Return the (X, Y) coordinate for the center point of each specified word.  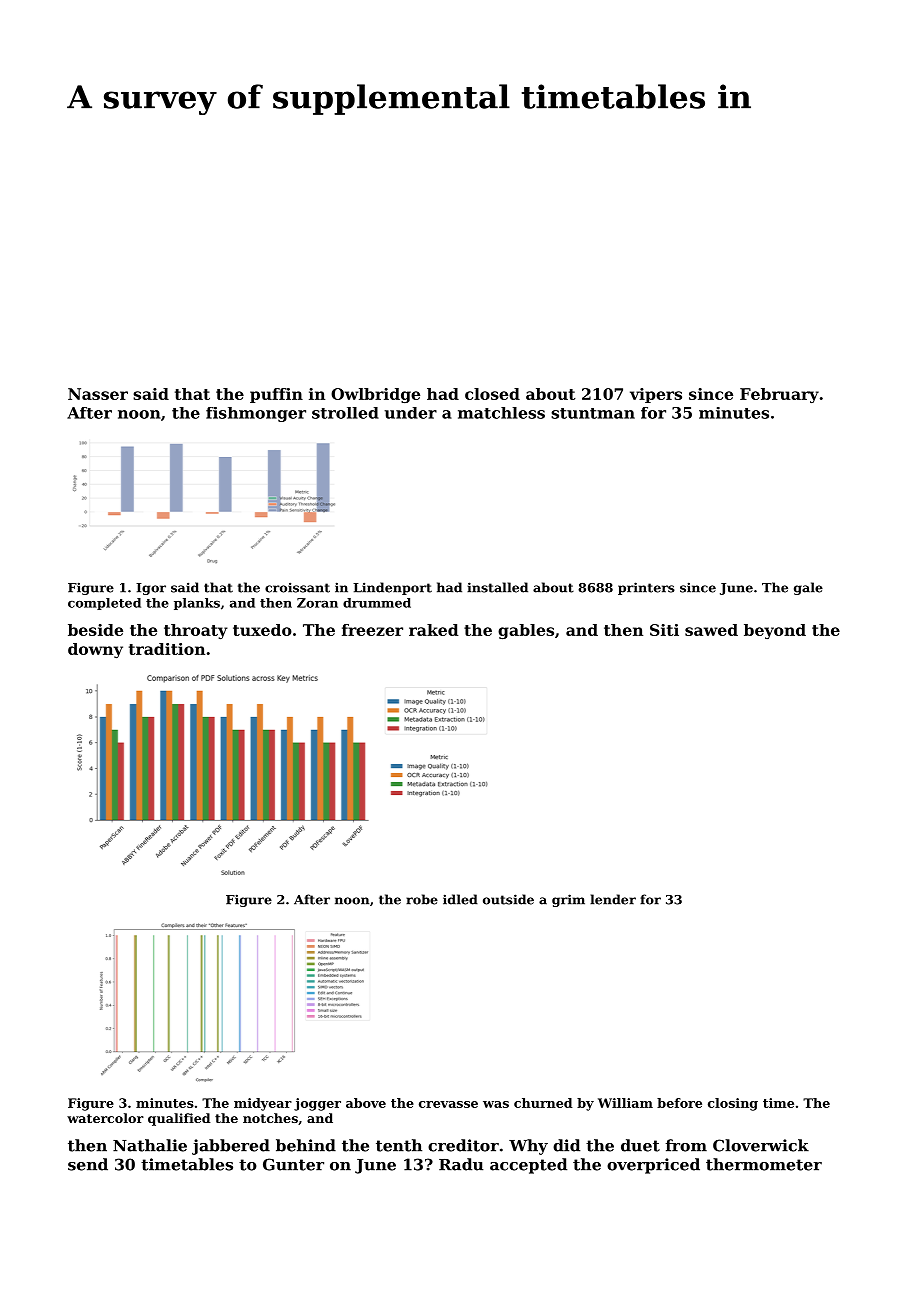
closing (733, 1104)
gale (808, 588)
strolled (345, 413)
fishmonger (256, 414)
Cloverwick (761, 1145)
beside (95, 630)
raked (433, 630)
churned (543, 1103)
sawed (711, 630)
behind (306, 1145)
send (88, 1164)
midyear (263, 1104)
